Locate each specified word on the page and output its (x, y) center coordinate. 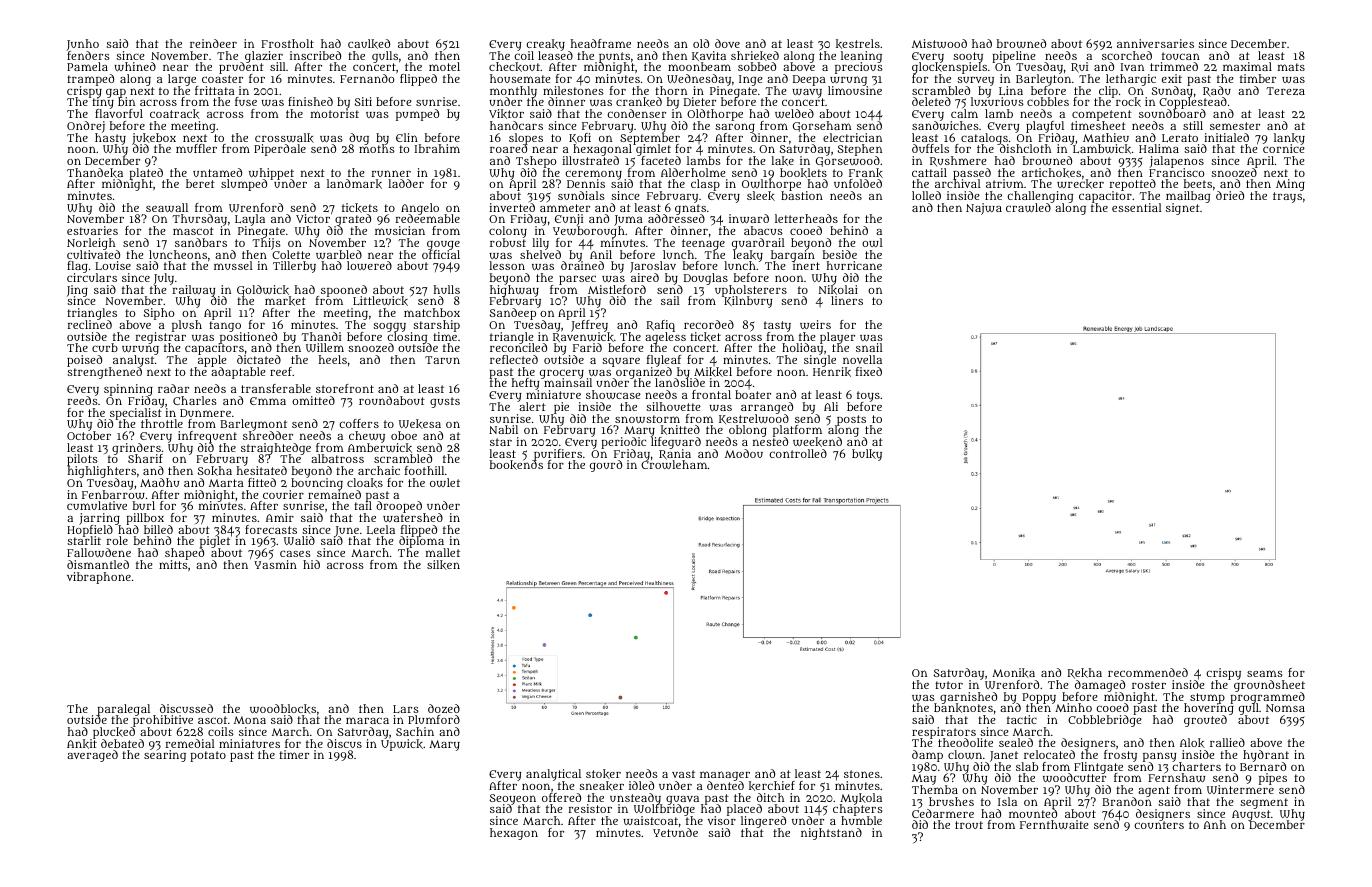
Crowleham (674, 465)
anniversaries (1155, 43)
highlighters (102, 472)
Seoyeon (513, 799)
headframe (601, 43)
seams (1265, 673)
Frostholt (287, 43)
